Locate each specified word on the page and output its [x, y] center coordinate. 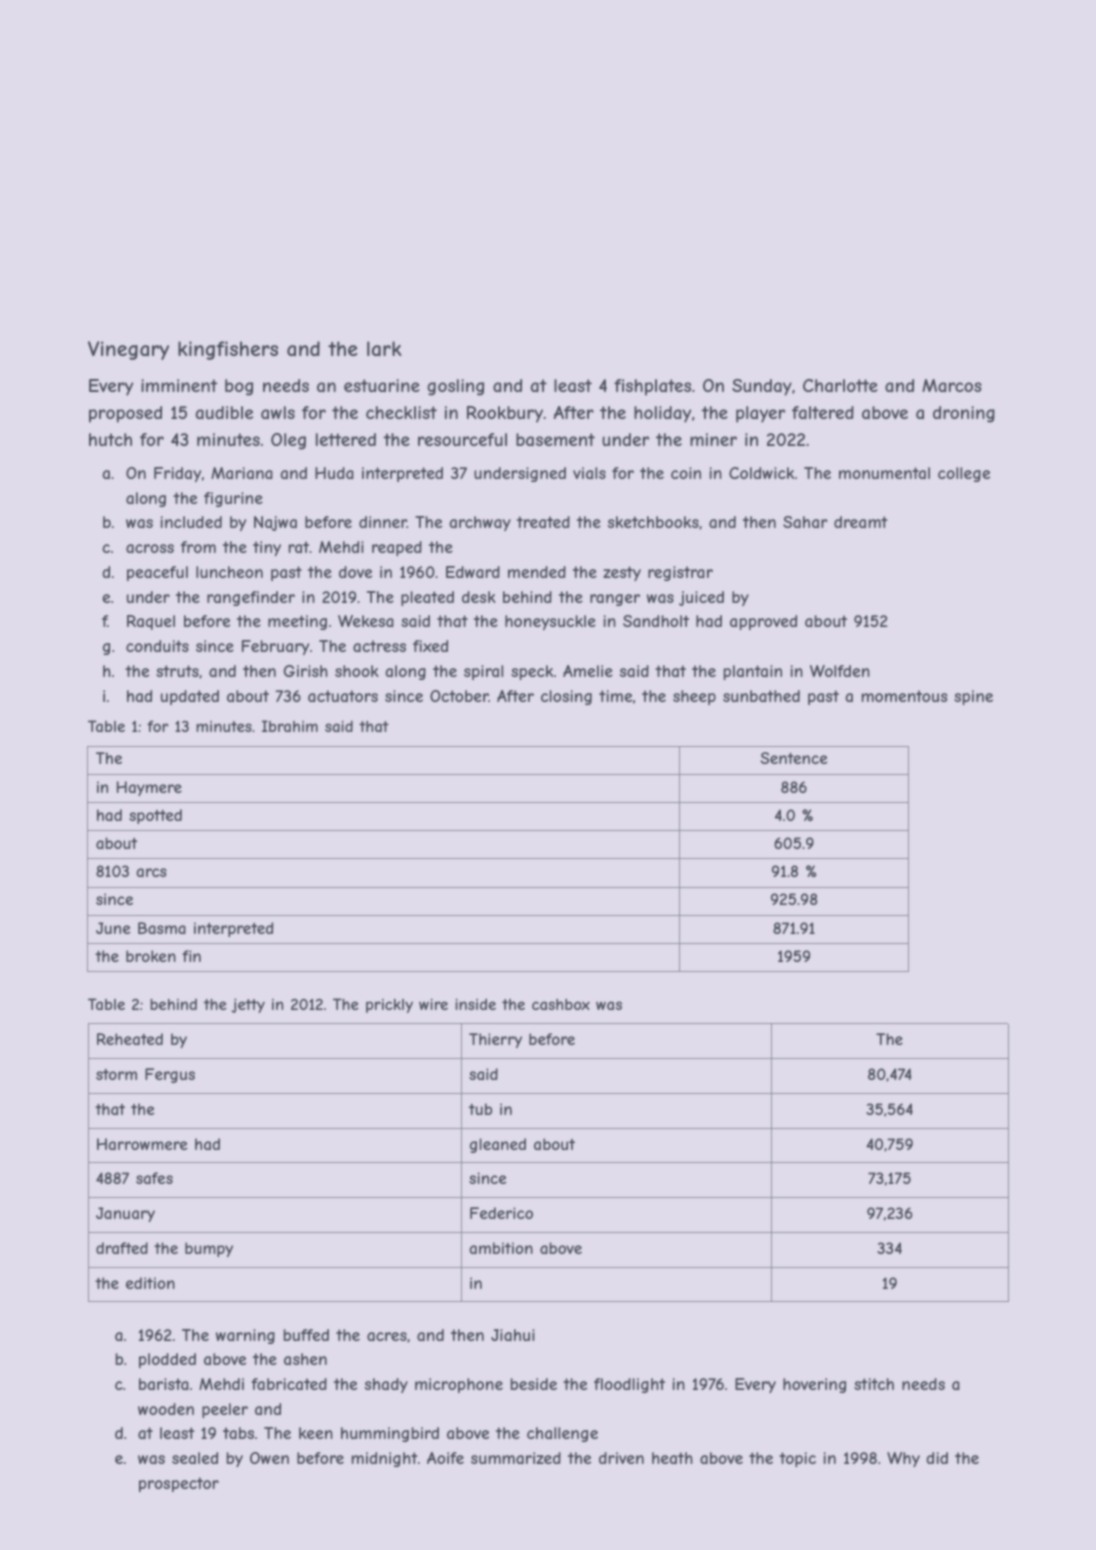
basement [555, 439]
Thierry [495, 1040]
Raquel [151, 622]
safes [154, 1178]
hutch [110, 439]
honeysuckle [550, 622]
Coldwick [761, 473]
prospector [179, 1484]
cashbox [561, 1004]
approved [763, 622]
